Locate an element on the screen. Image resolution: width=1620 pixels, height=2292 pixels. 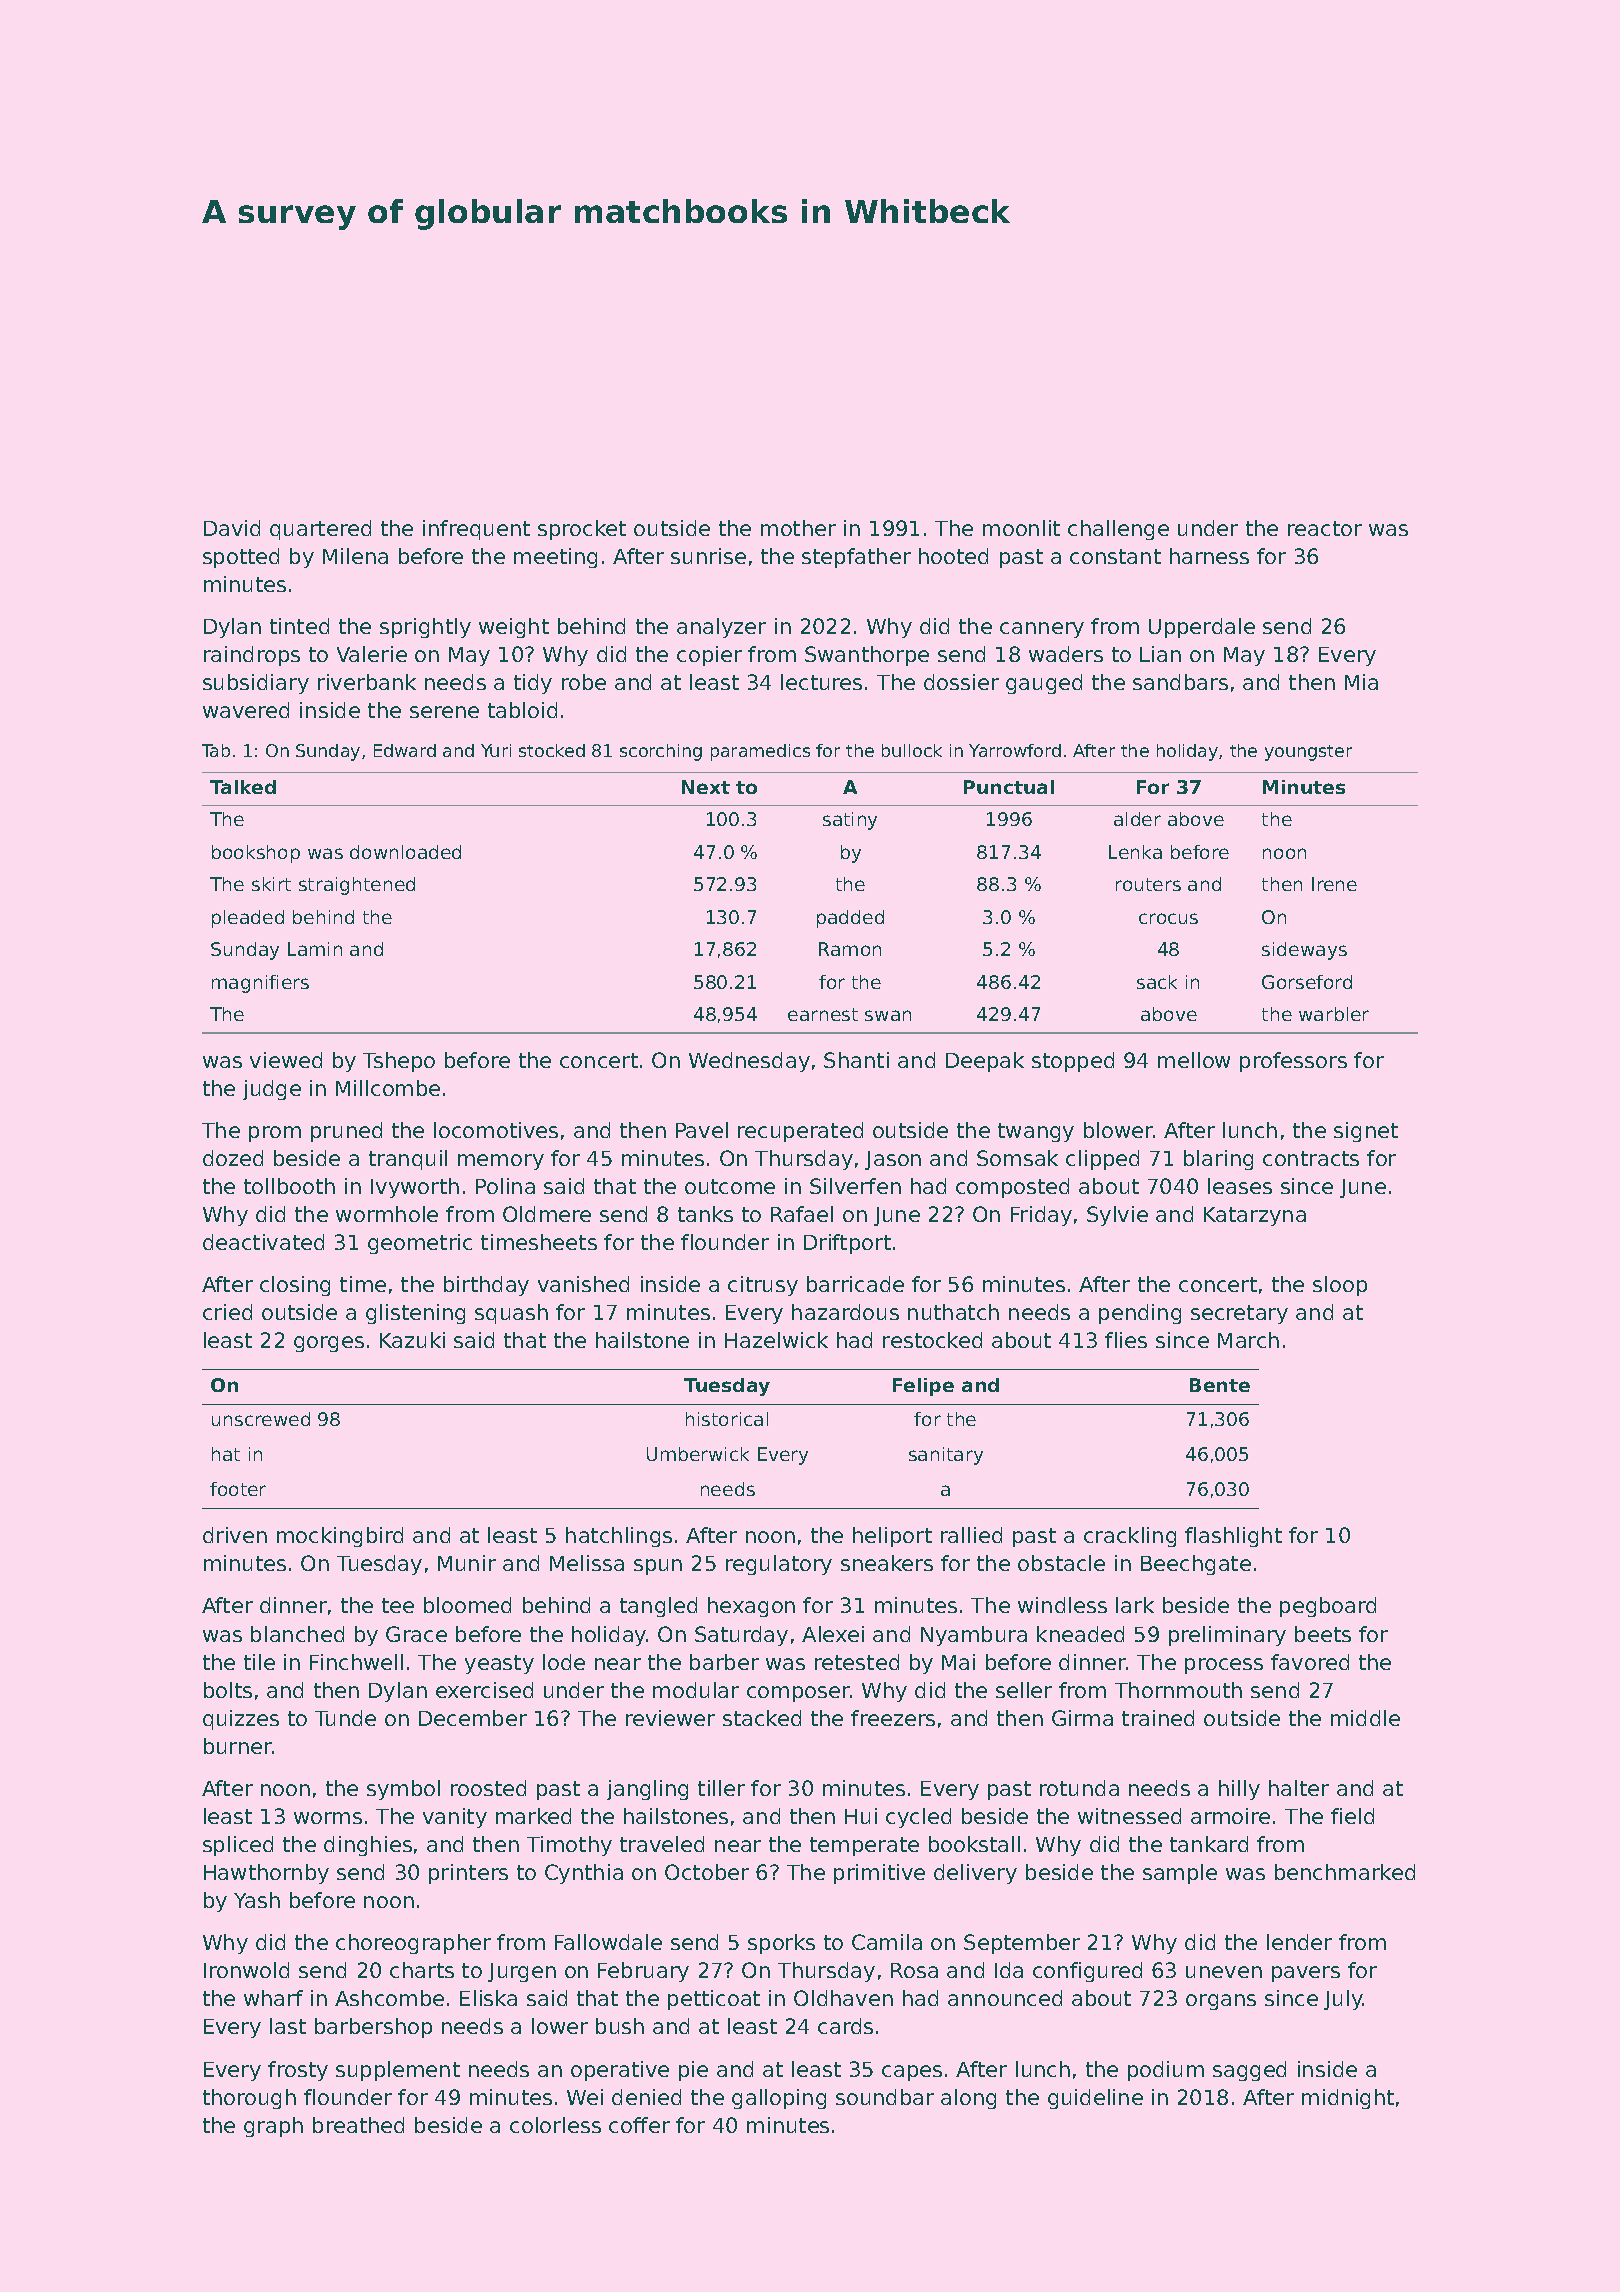
breathed is located at coordinates (358, 2125).
